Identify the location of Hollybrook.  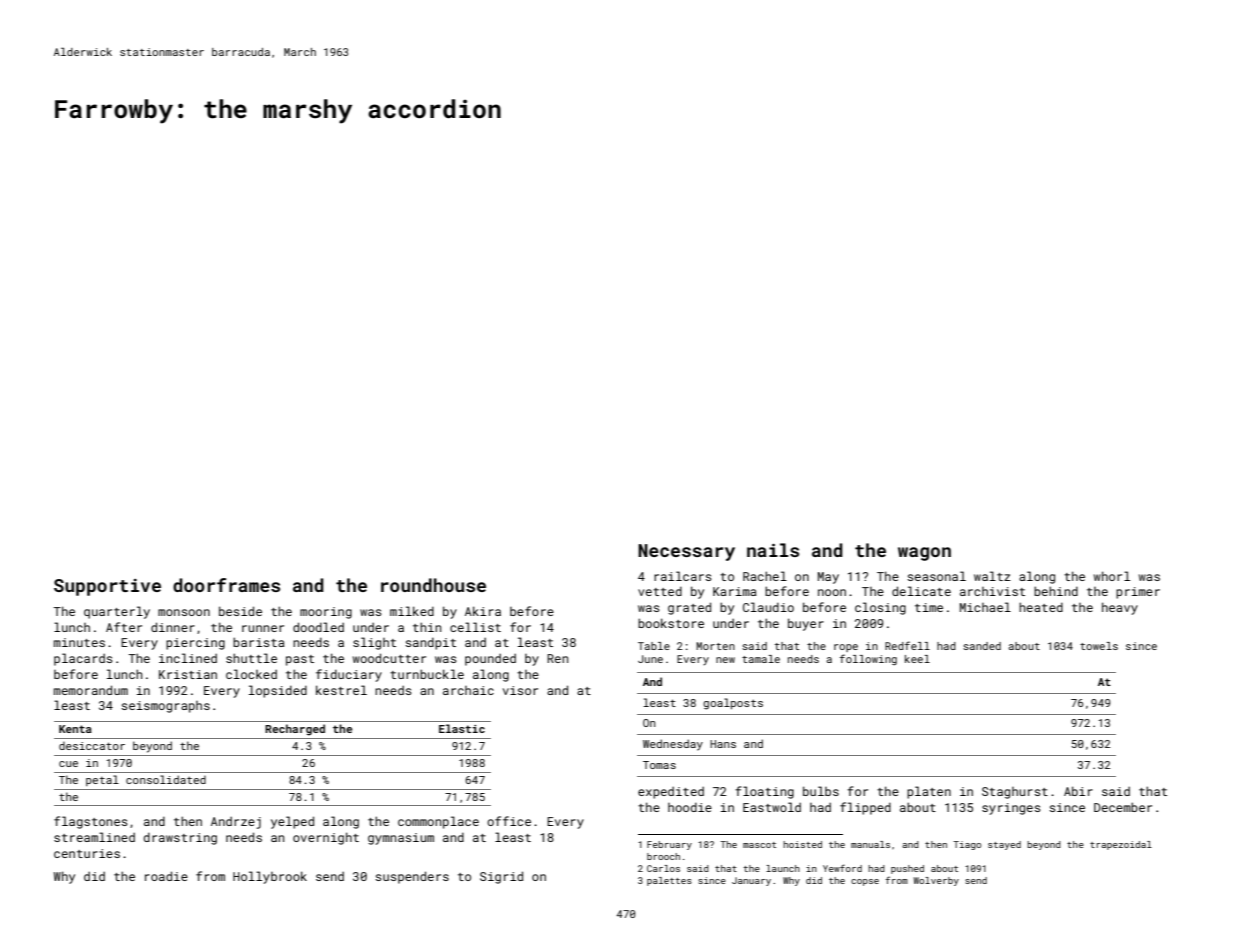
(270, 877).
